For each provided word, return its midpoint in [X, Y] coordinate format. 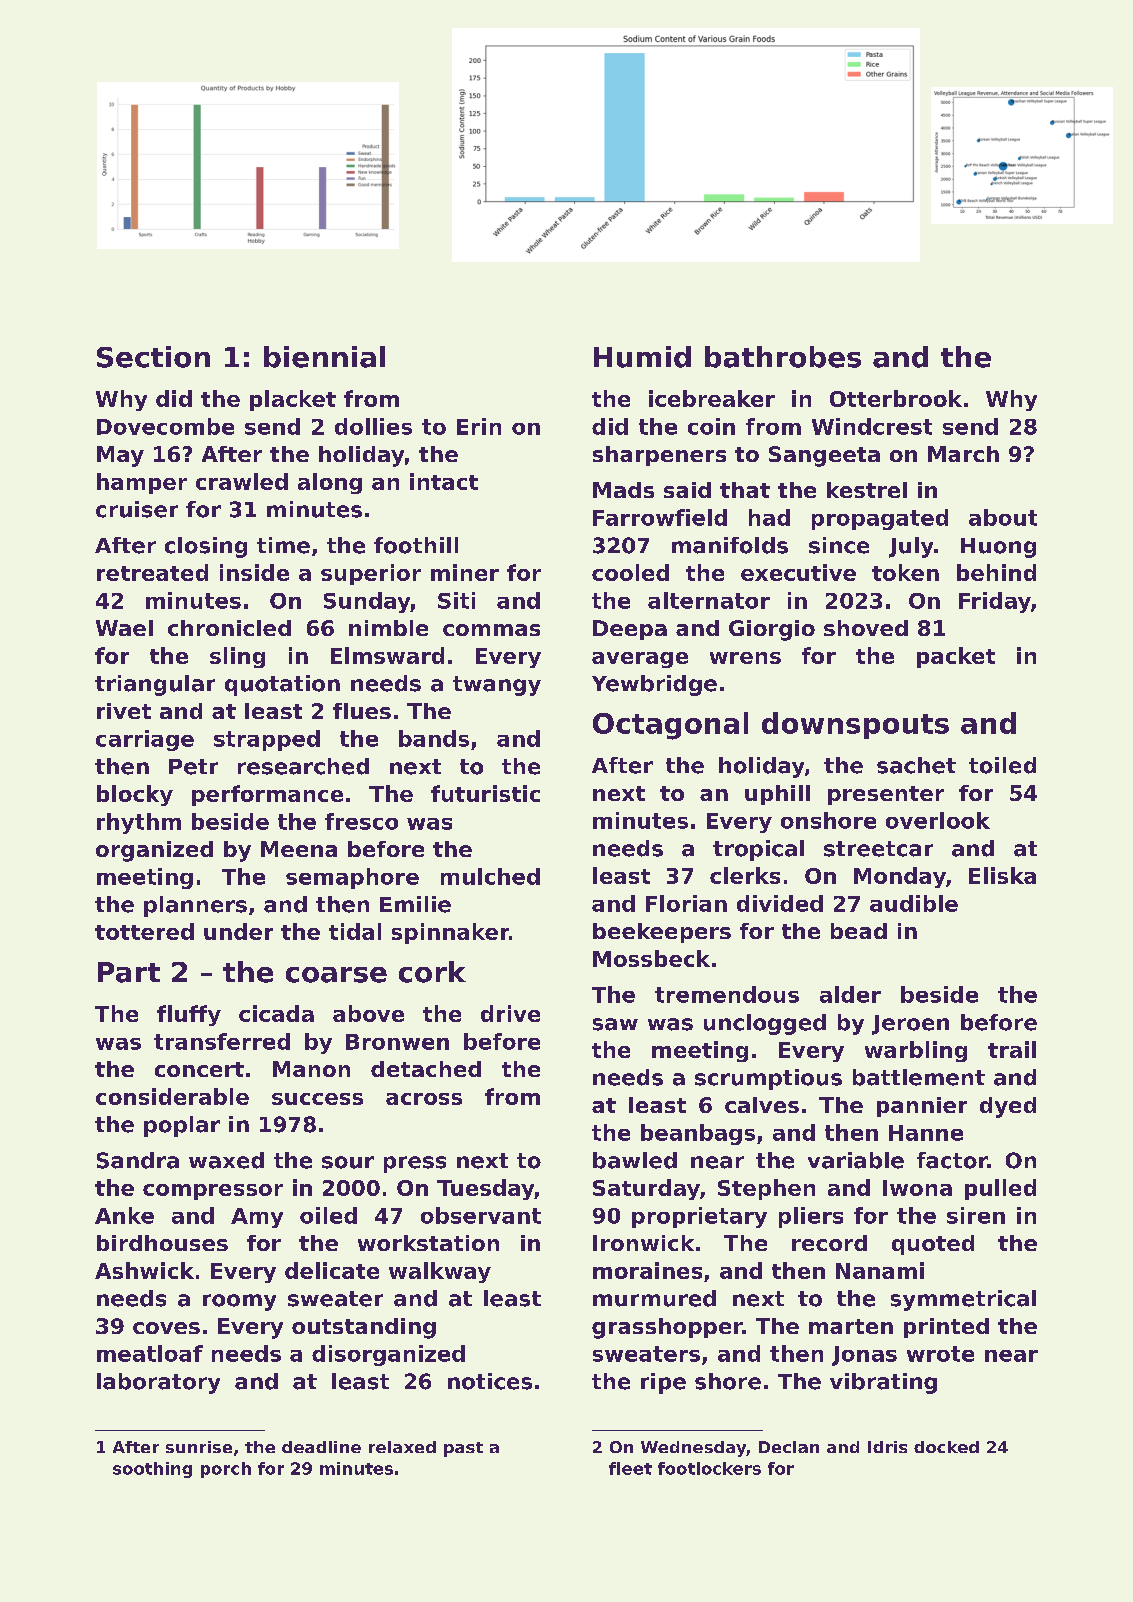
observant [481, 1215]
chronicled [229, 628]
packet [956, 657]
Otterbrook [896, 398]
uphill [777, 795]
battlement [919, 1077]
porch [226, 1470]
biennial [324, 357]
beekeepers [662, 933]
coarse [336, 975]
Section [153, 357]
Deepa [630, 630]
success [317, 1099]
